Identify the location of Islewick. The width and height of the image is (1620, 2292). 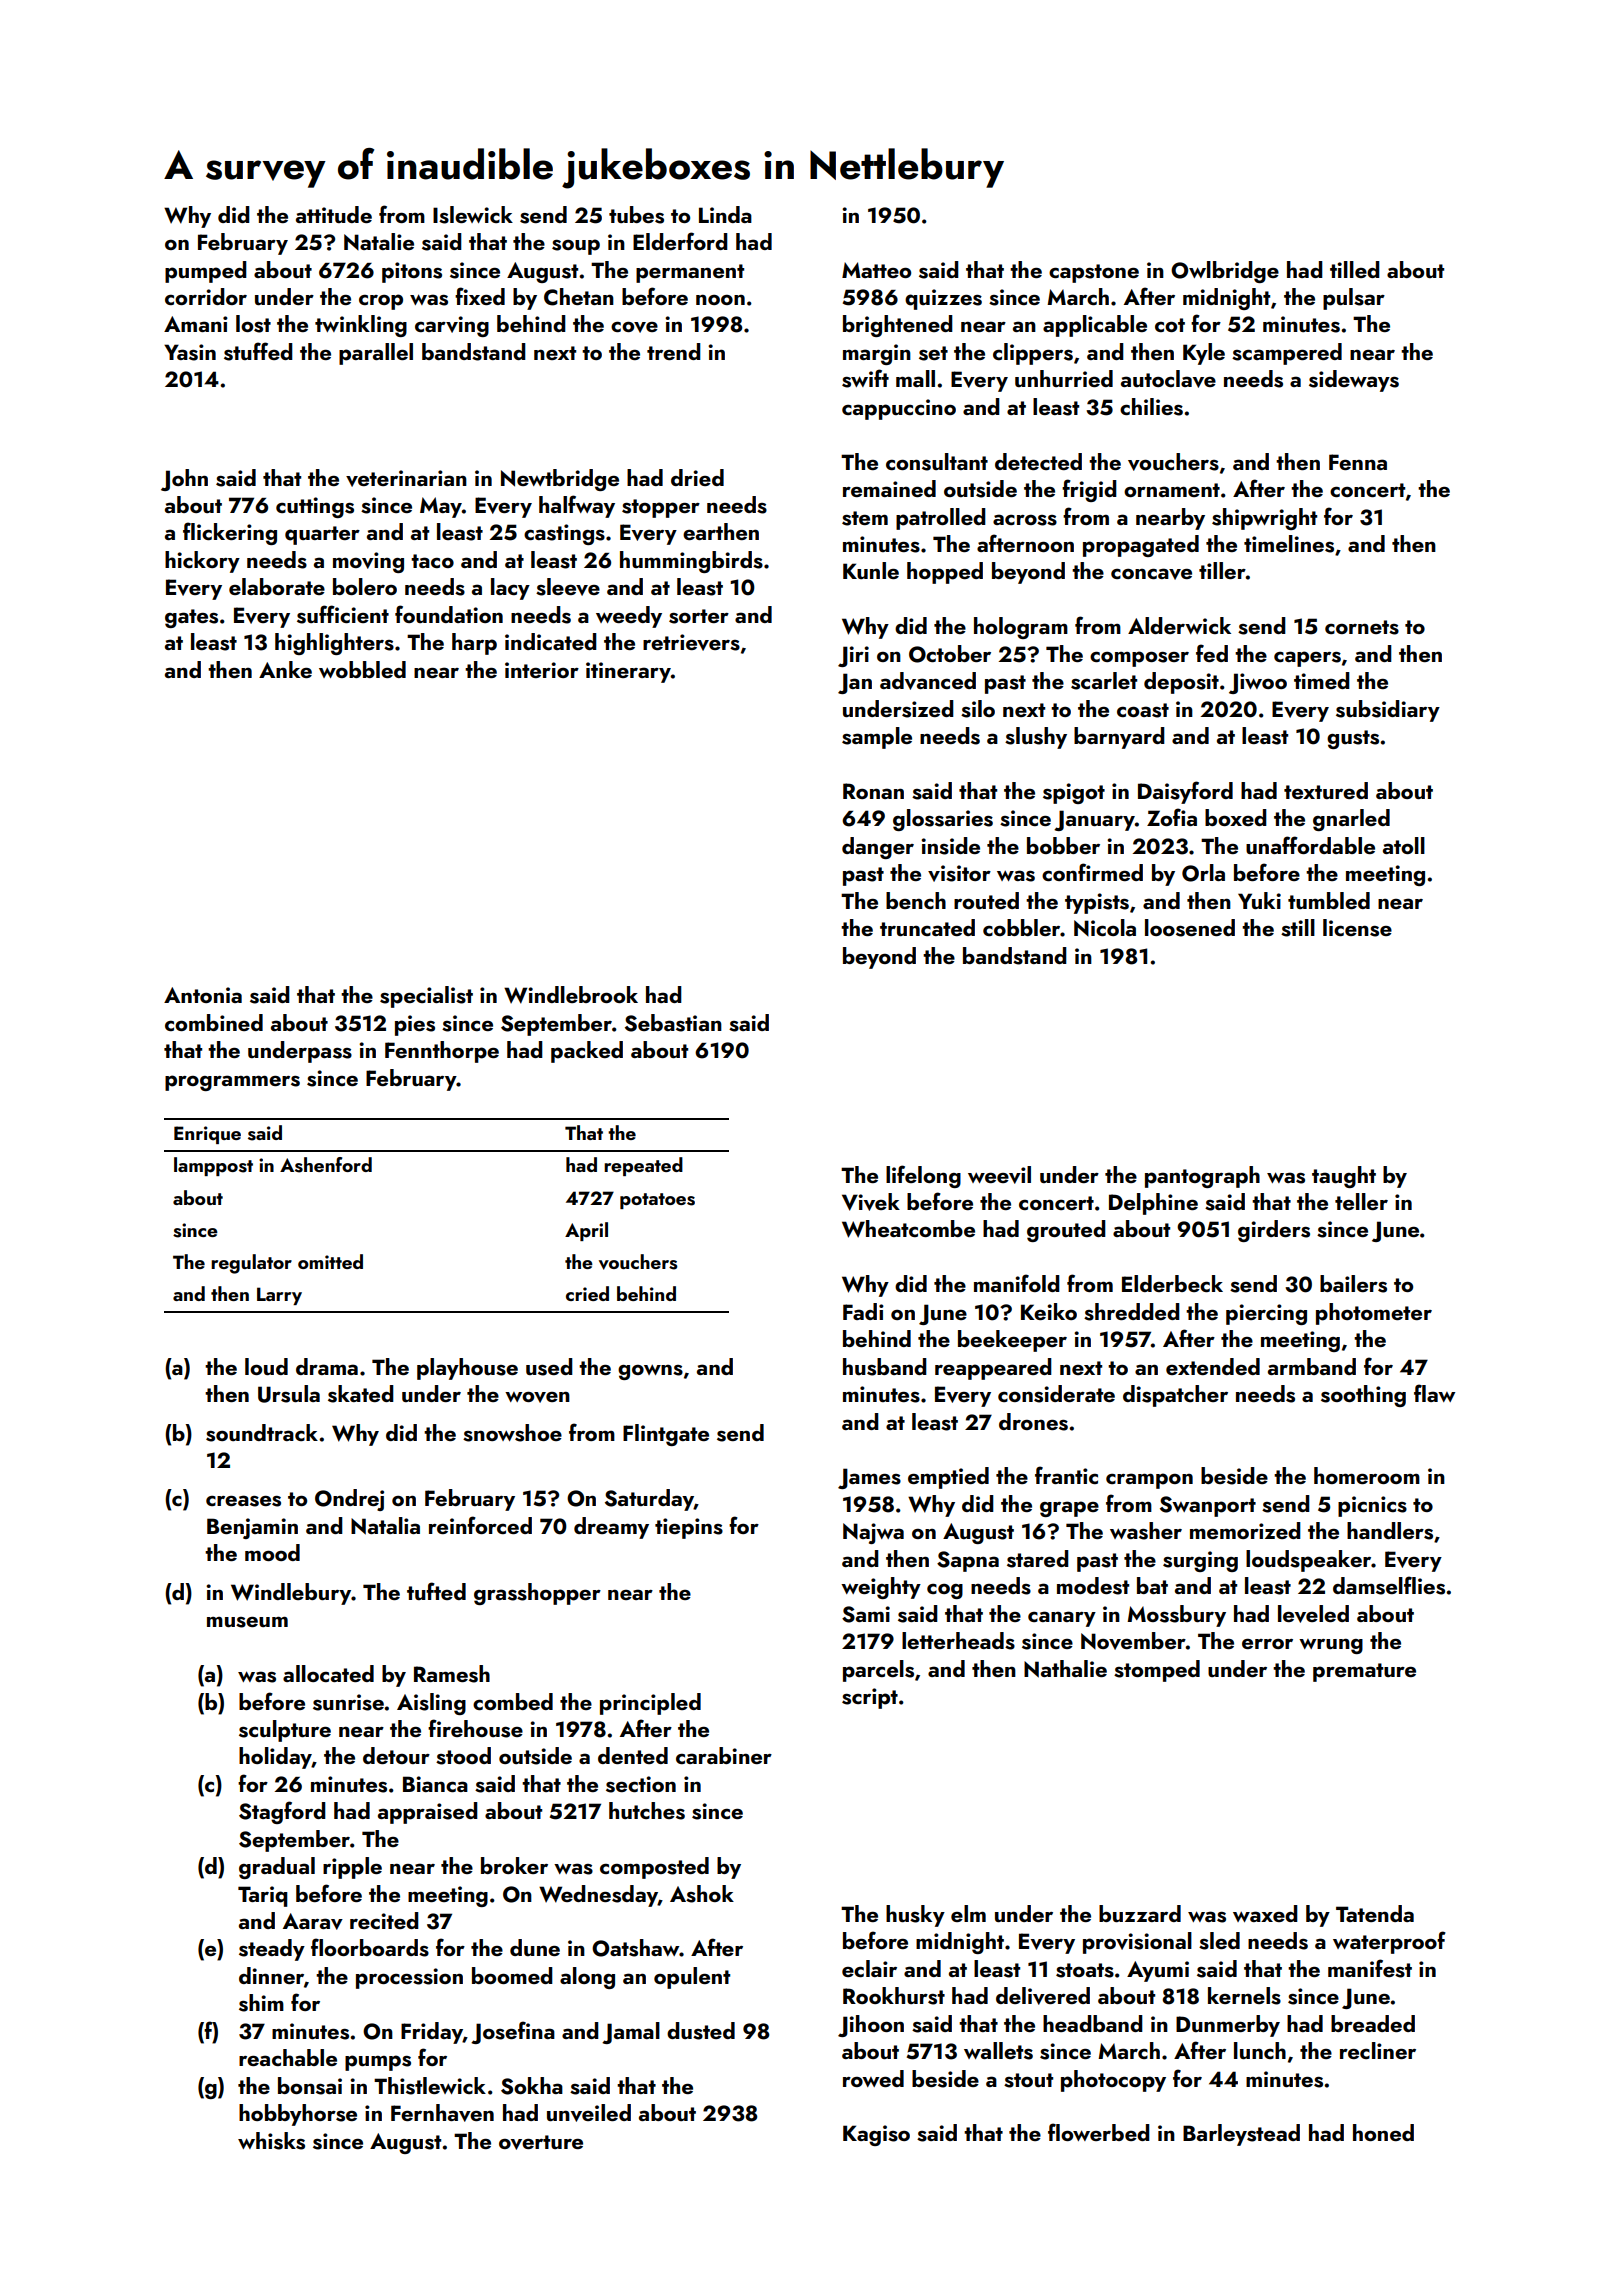
(473, 215).
